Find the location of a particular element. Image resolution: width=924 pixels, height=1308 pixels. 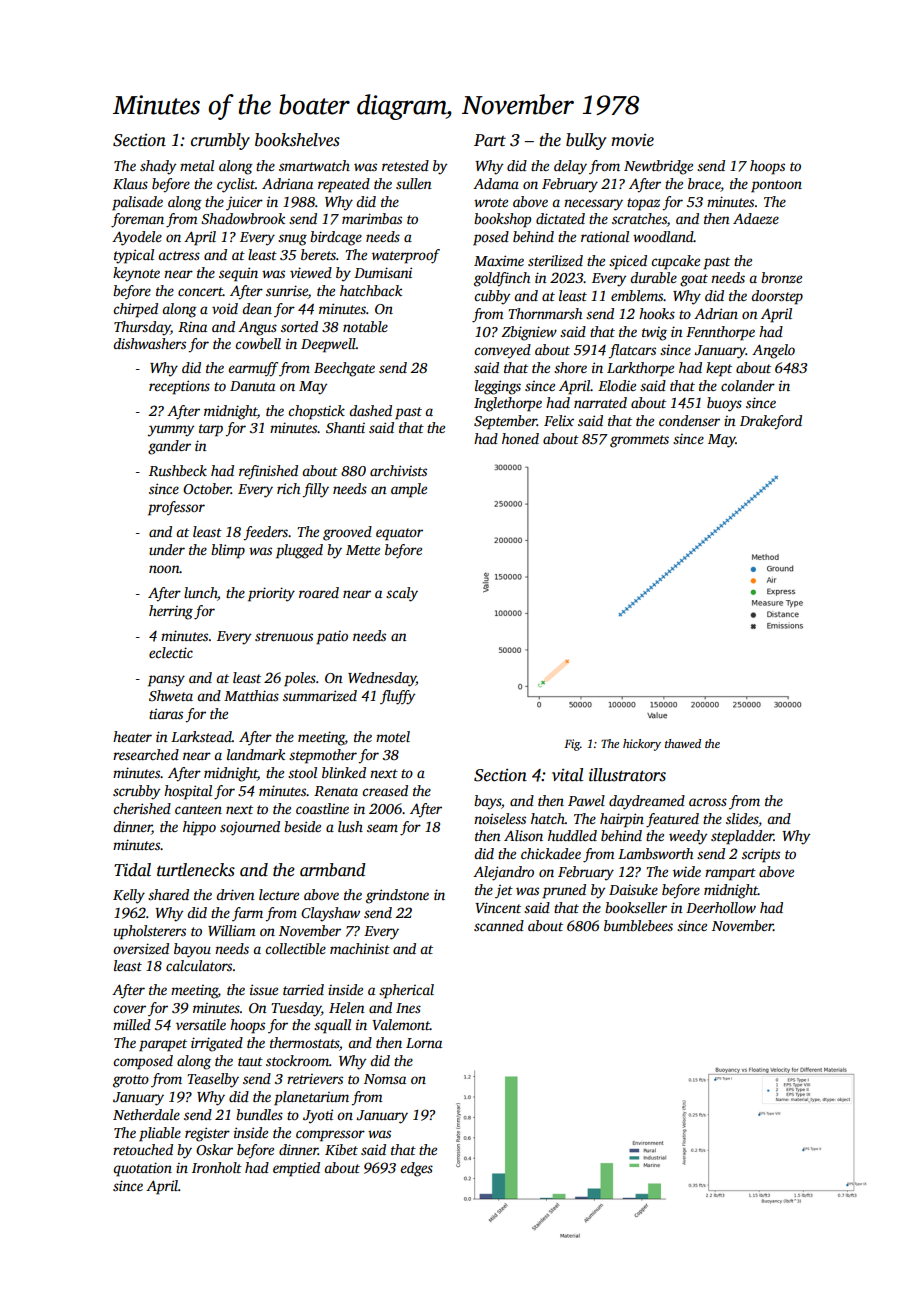

thawed is located at coordinates (683, 743).
